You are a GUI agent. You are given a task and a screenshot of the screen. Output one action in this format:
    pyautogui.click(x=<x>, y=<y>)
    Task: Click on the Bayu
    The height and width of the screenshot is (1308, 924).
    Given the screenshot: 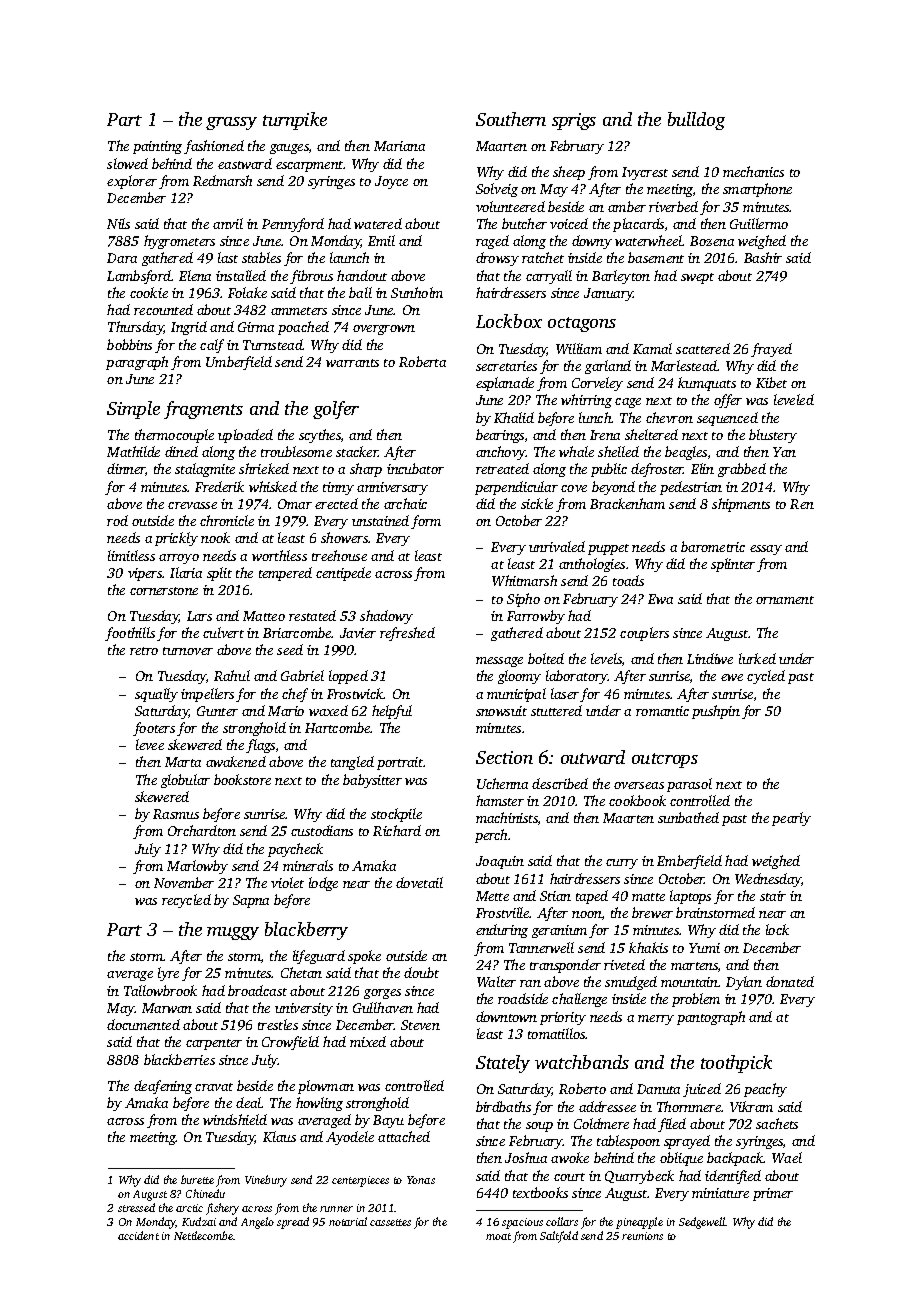 What is the action you would take?
    pyautogui.click(x=388, y=1121)
